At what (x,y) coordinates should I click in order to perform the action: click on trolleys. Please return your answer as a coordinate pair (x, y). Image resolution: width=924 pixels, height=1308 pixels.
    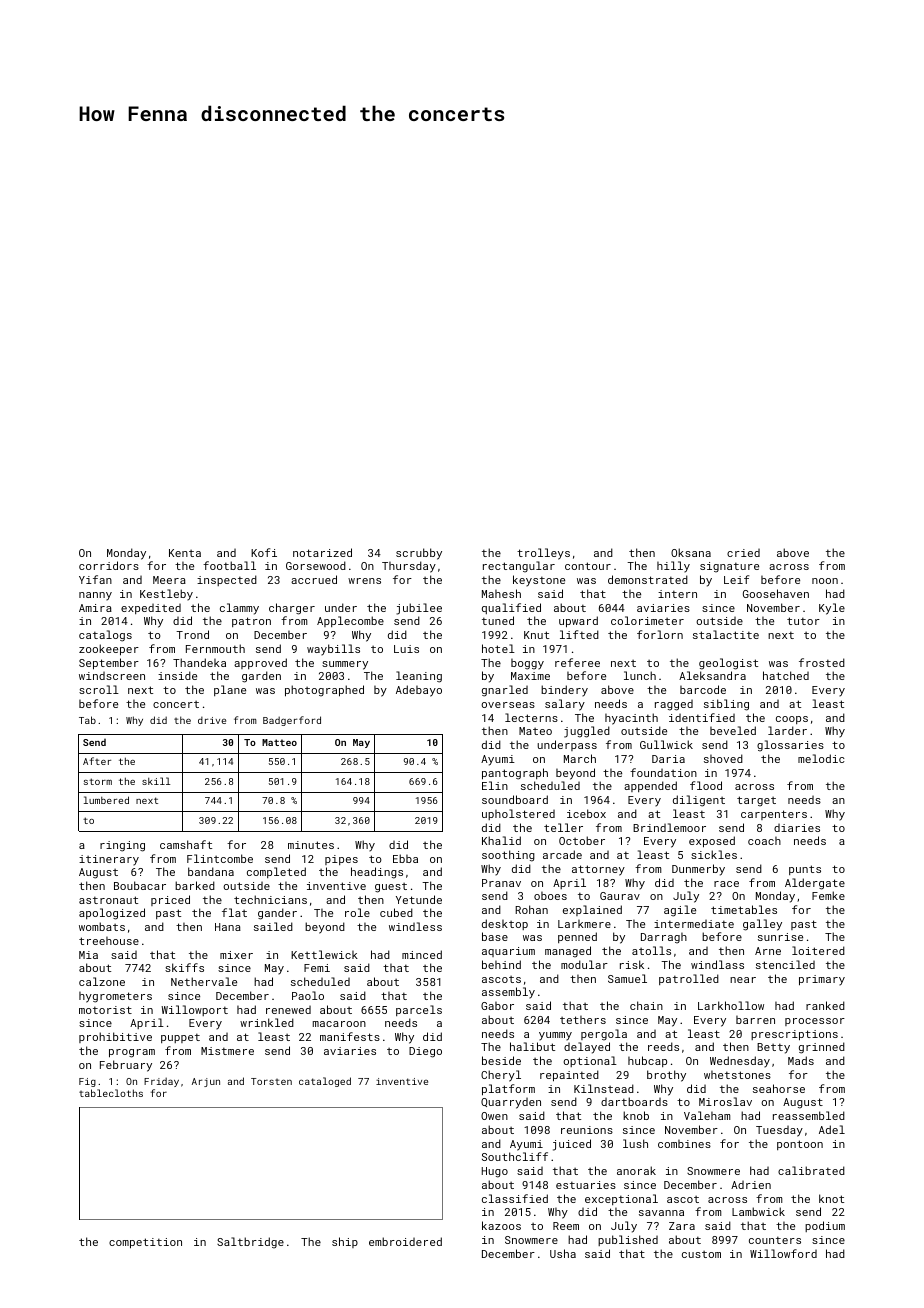
    Looking at the image, I should click on (543, 554).
